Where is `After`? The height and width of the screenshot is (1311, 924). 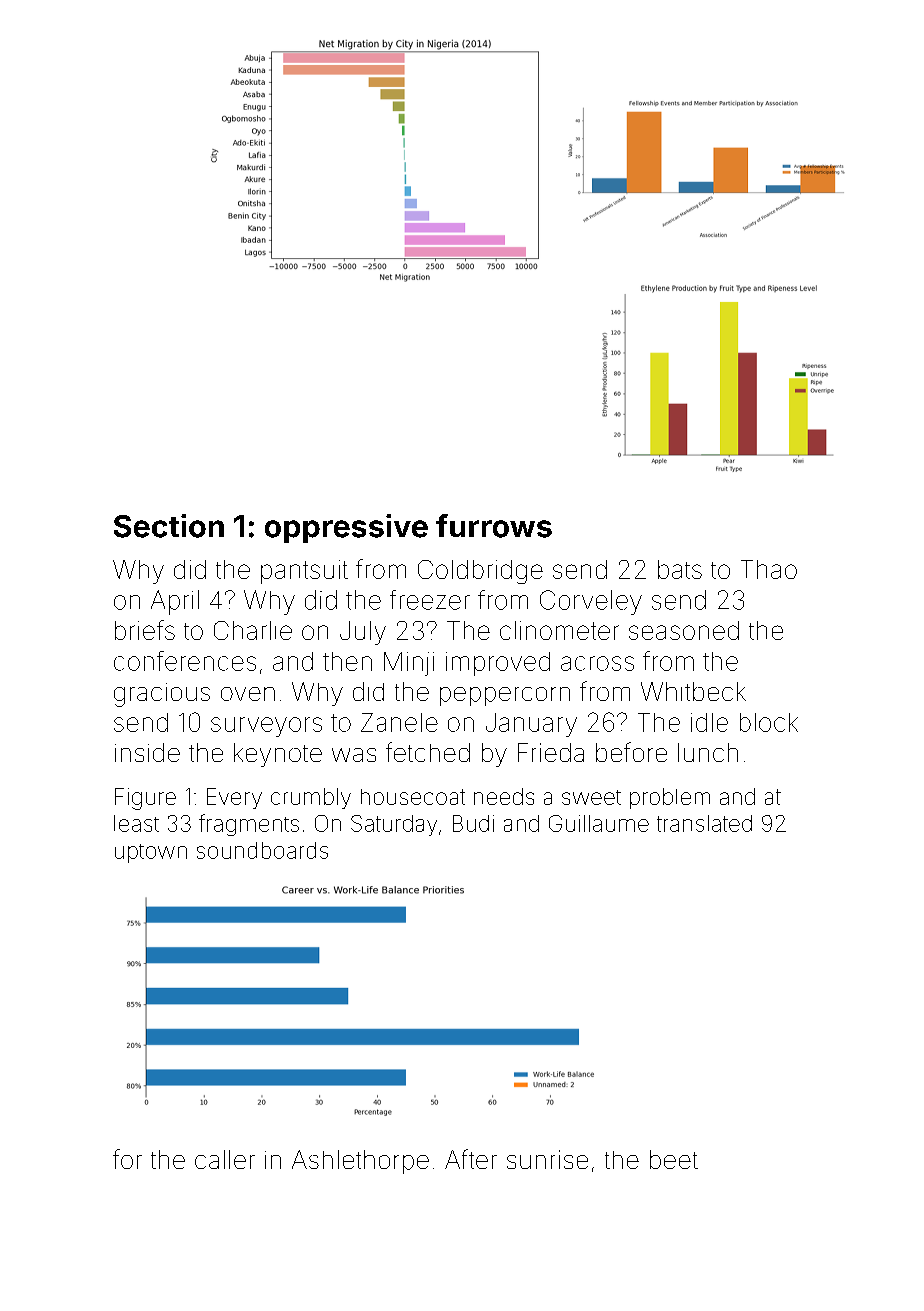 After is located at coordinates (471, 1159).
